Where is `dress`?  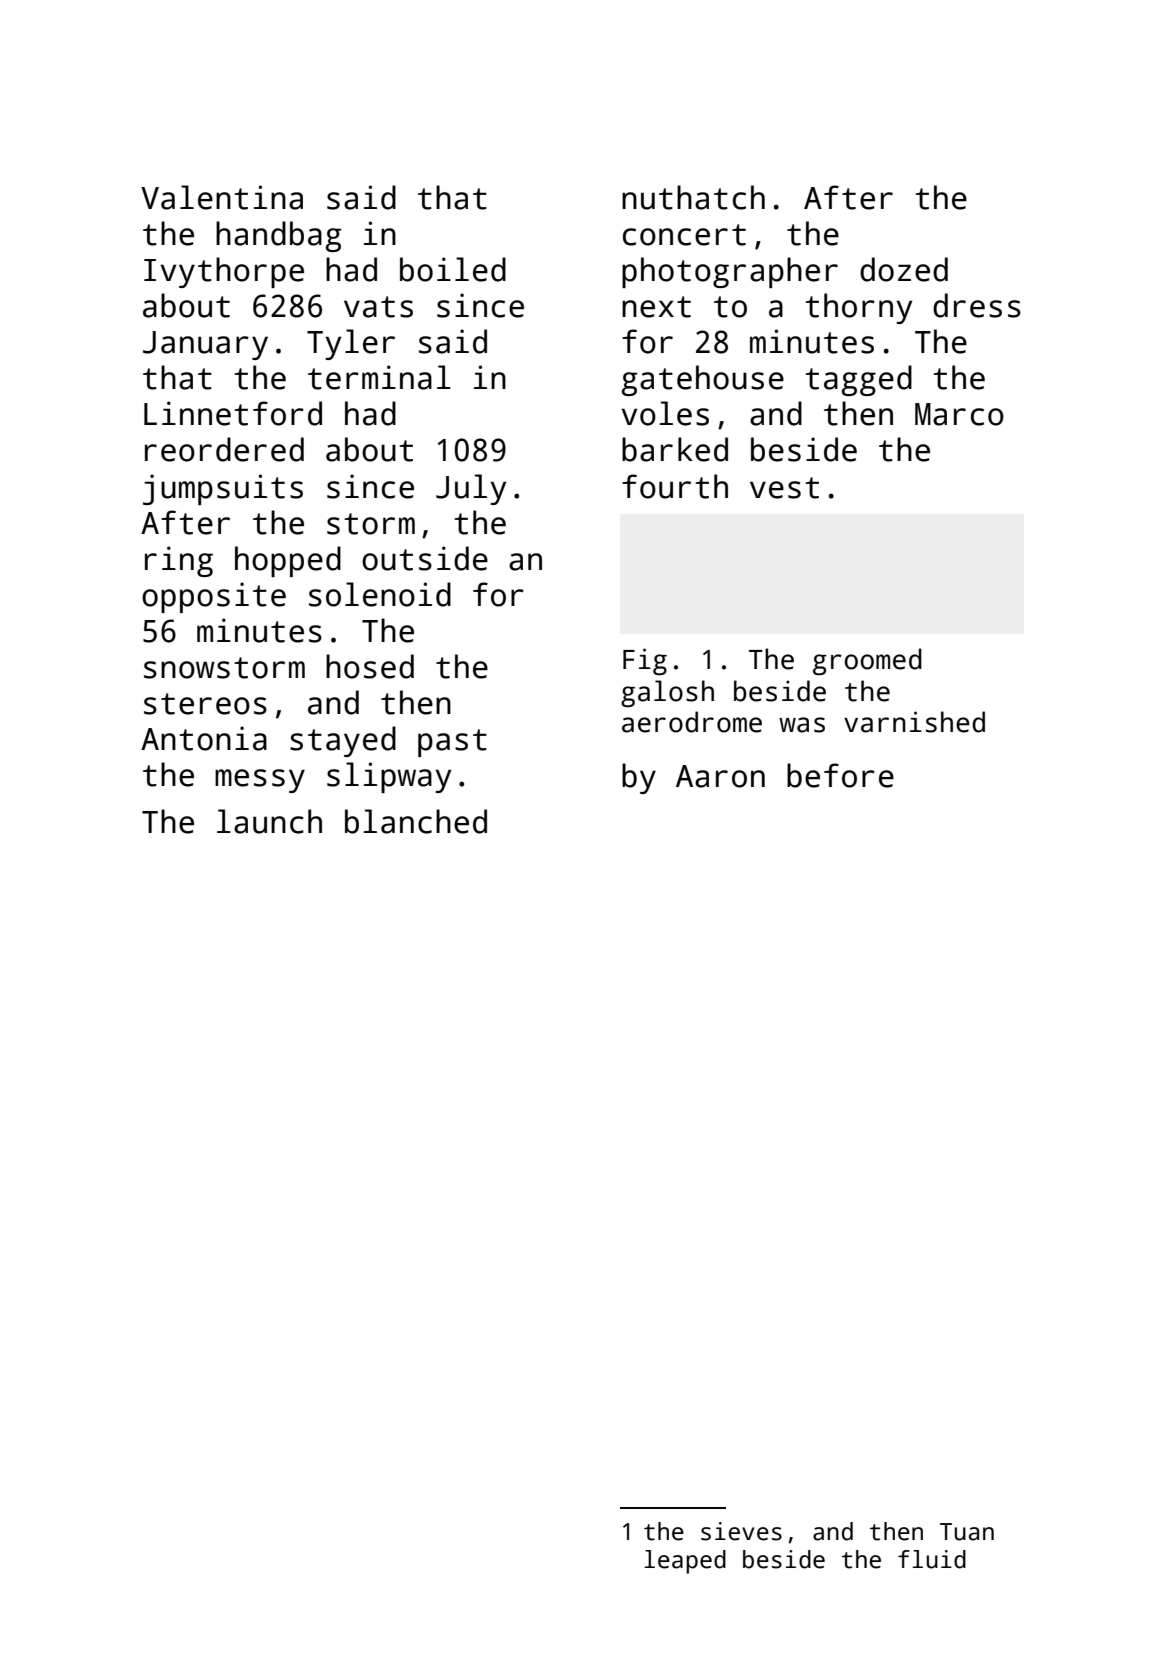
dress is located at coordinates (977, 305).
